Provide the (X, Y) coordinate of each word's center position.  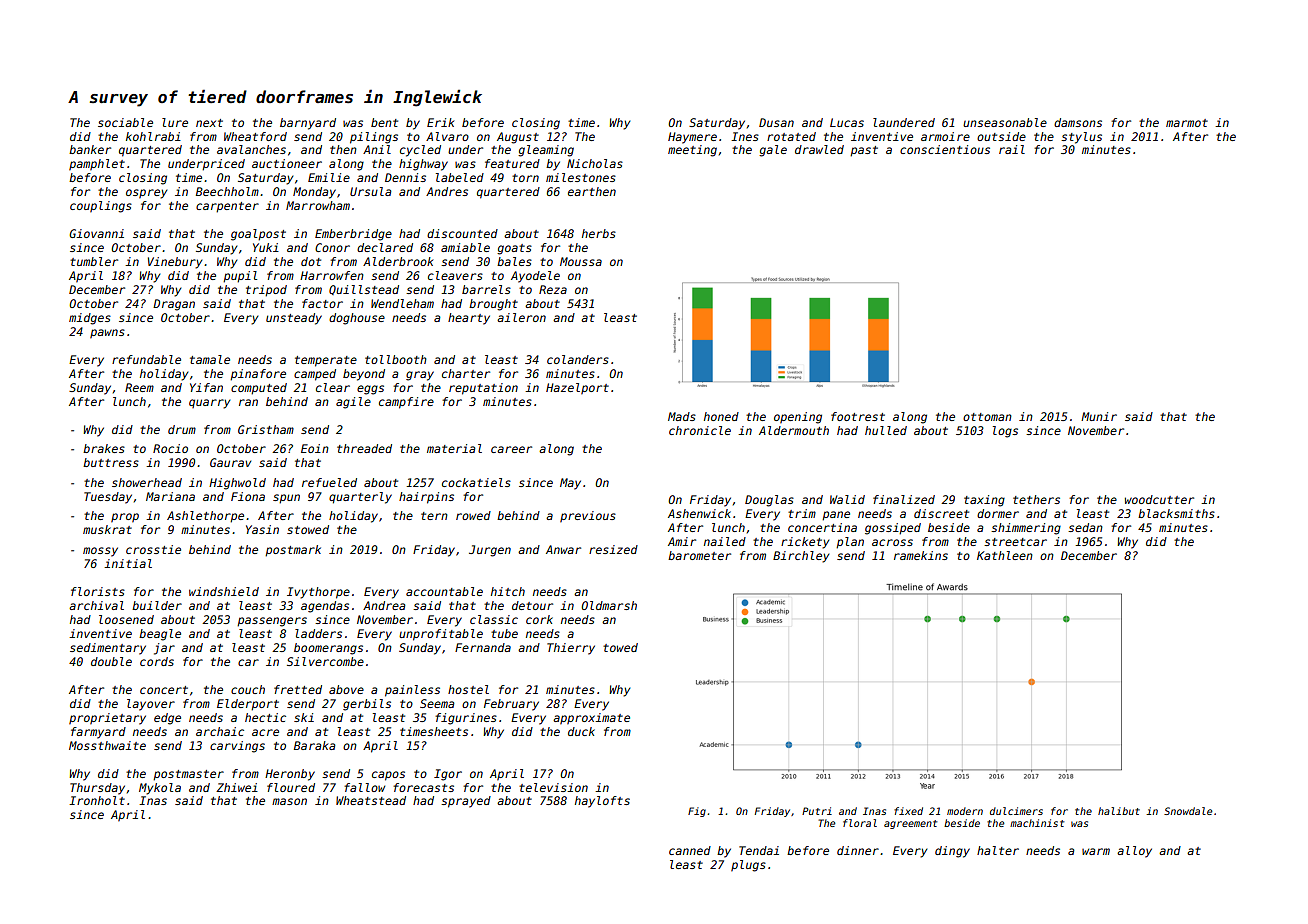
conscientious (945, 149)
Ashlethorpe (205, 517)
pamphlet (97, 165)
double (111, 661)
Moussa (581, 261)
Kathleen (1005, 555)
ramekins (921, 555)
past (864, 151)
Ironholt (97, 800)
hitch (508, 591)
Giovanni (96, 233)
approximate (591, 719)
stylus (1081, 138)
